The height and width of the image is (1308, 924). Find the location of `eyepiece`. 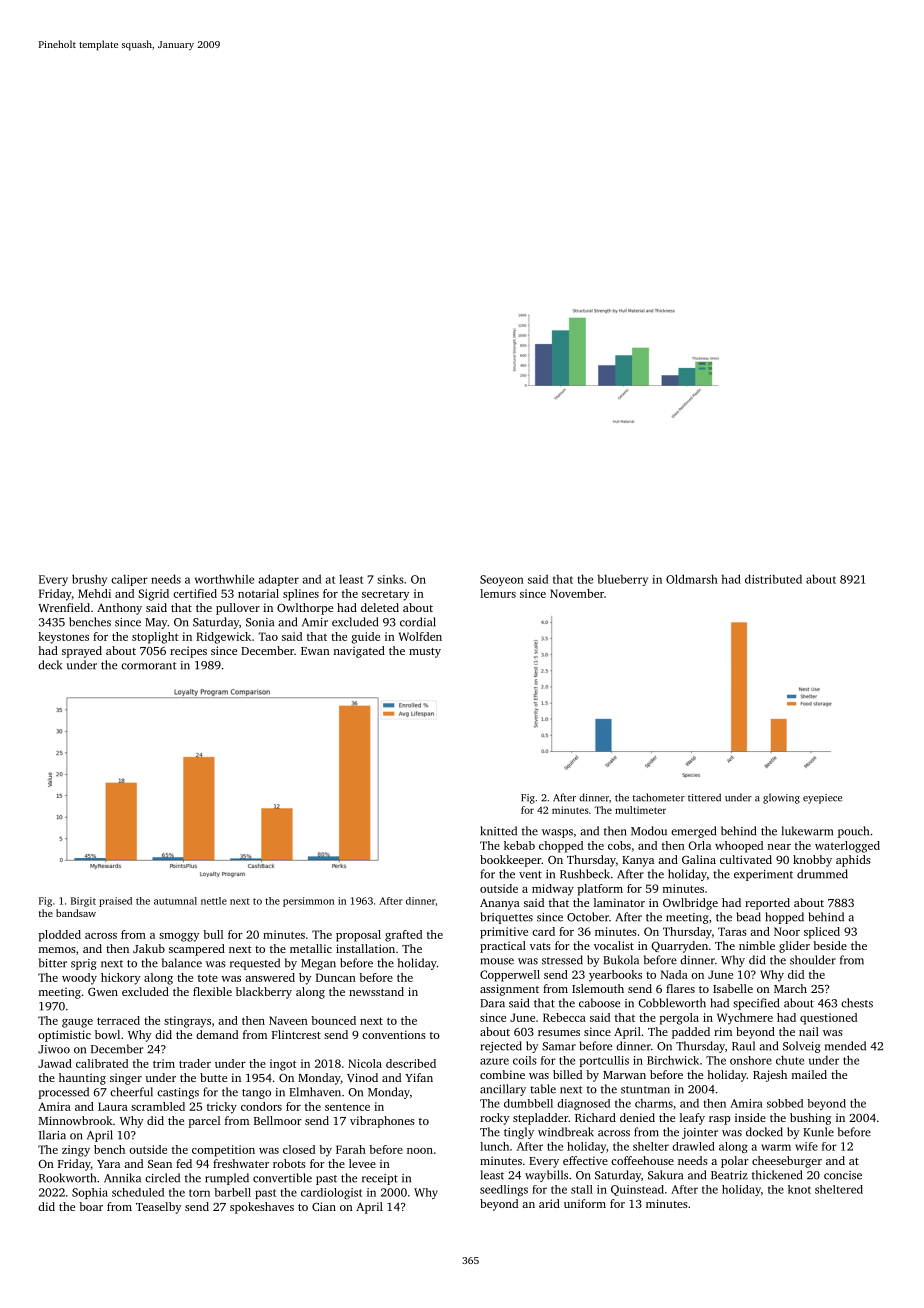

eyepiece is located at coordinates (822, 799).
